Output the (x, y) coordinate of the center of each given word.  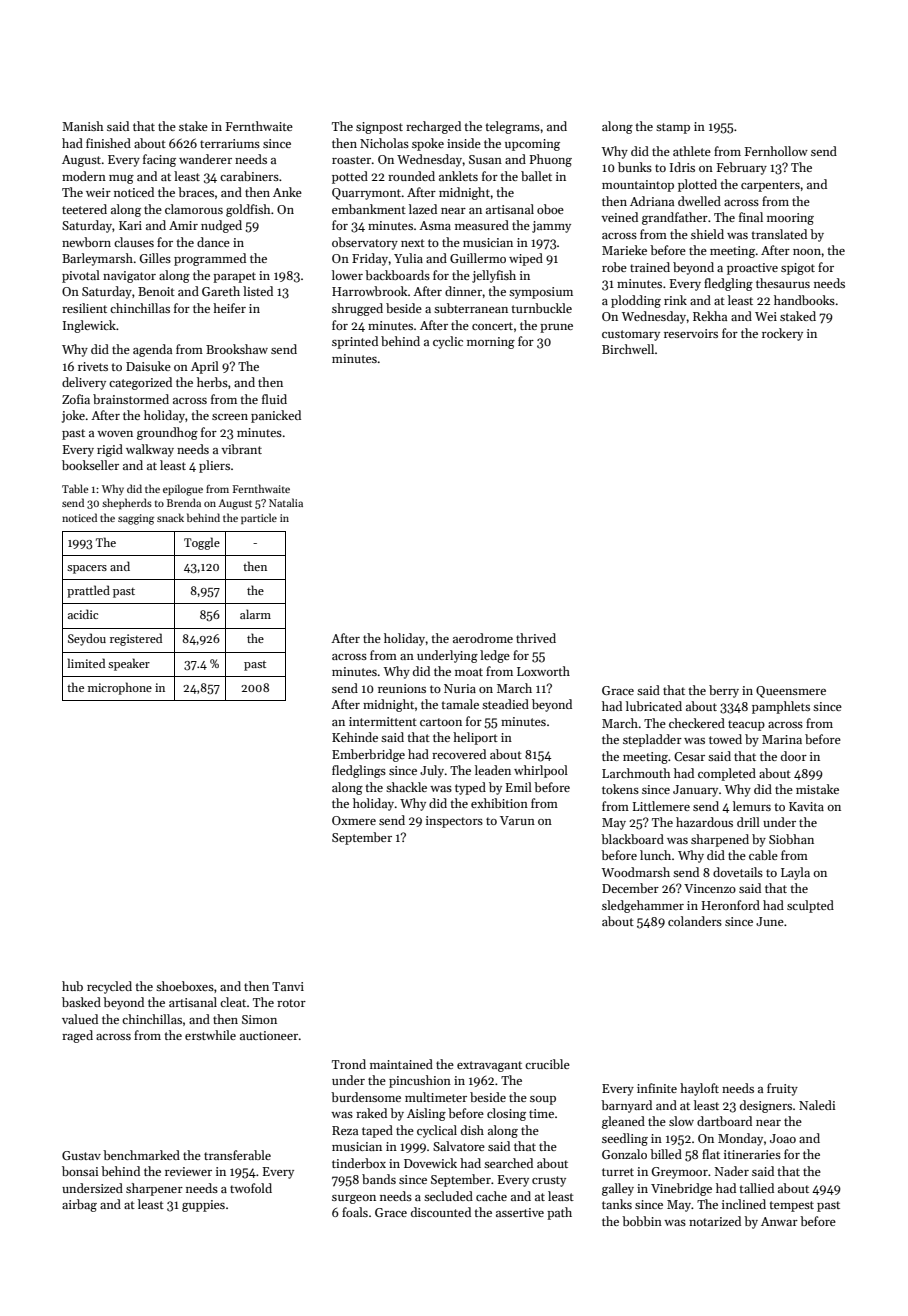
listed (258, 291)
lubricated (654, 706)
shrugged (357, 309)
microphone (120, 688)
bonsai (80, 1171)
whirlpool (541, 771)
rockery (782, 334)
